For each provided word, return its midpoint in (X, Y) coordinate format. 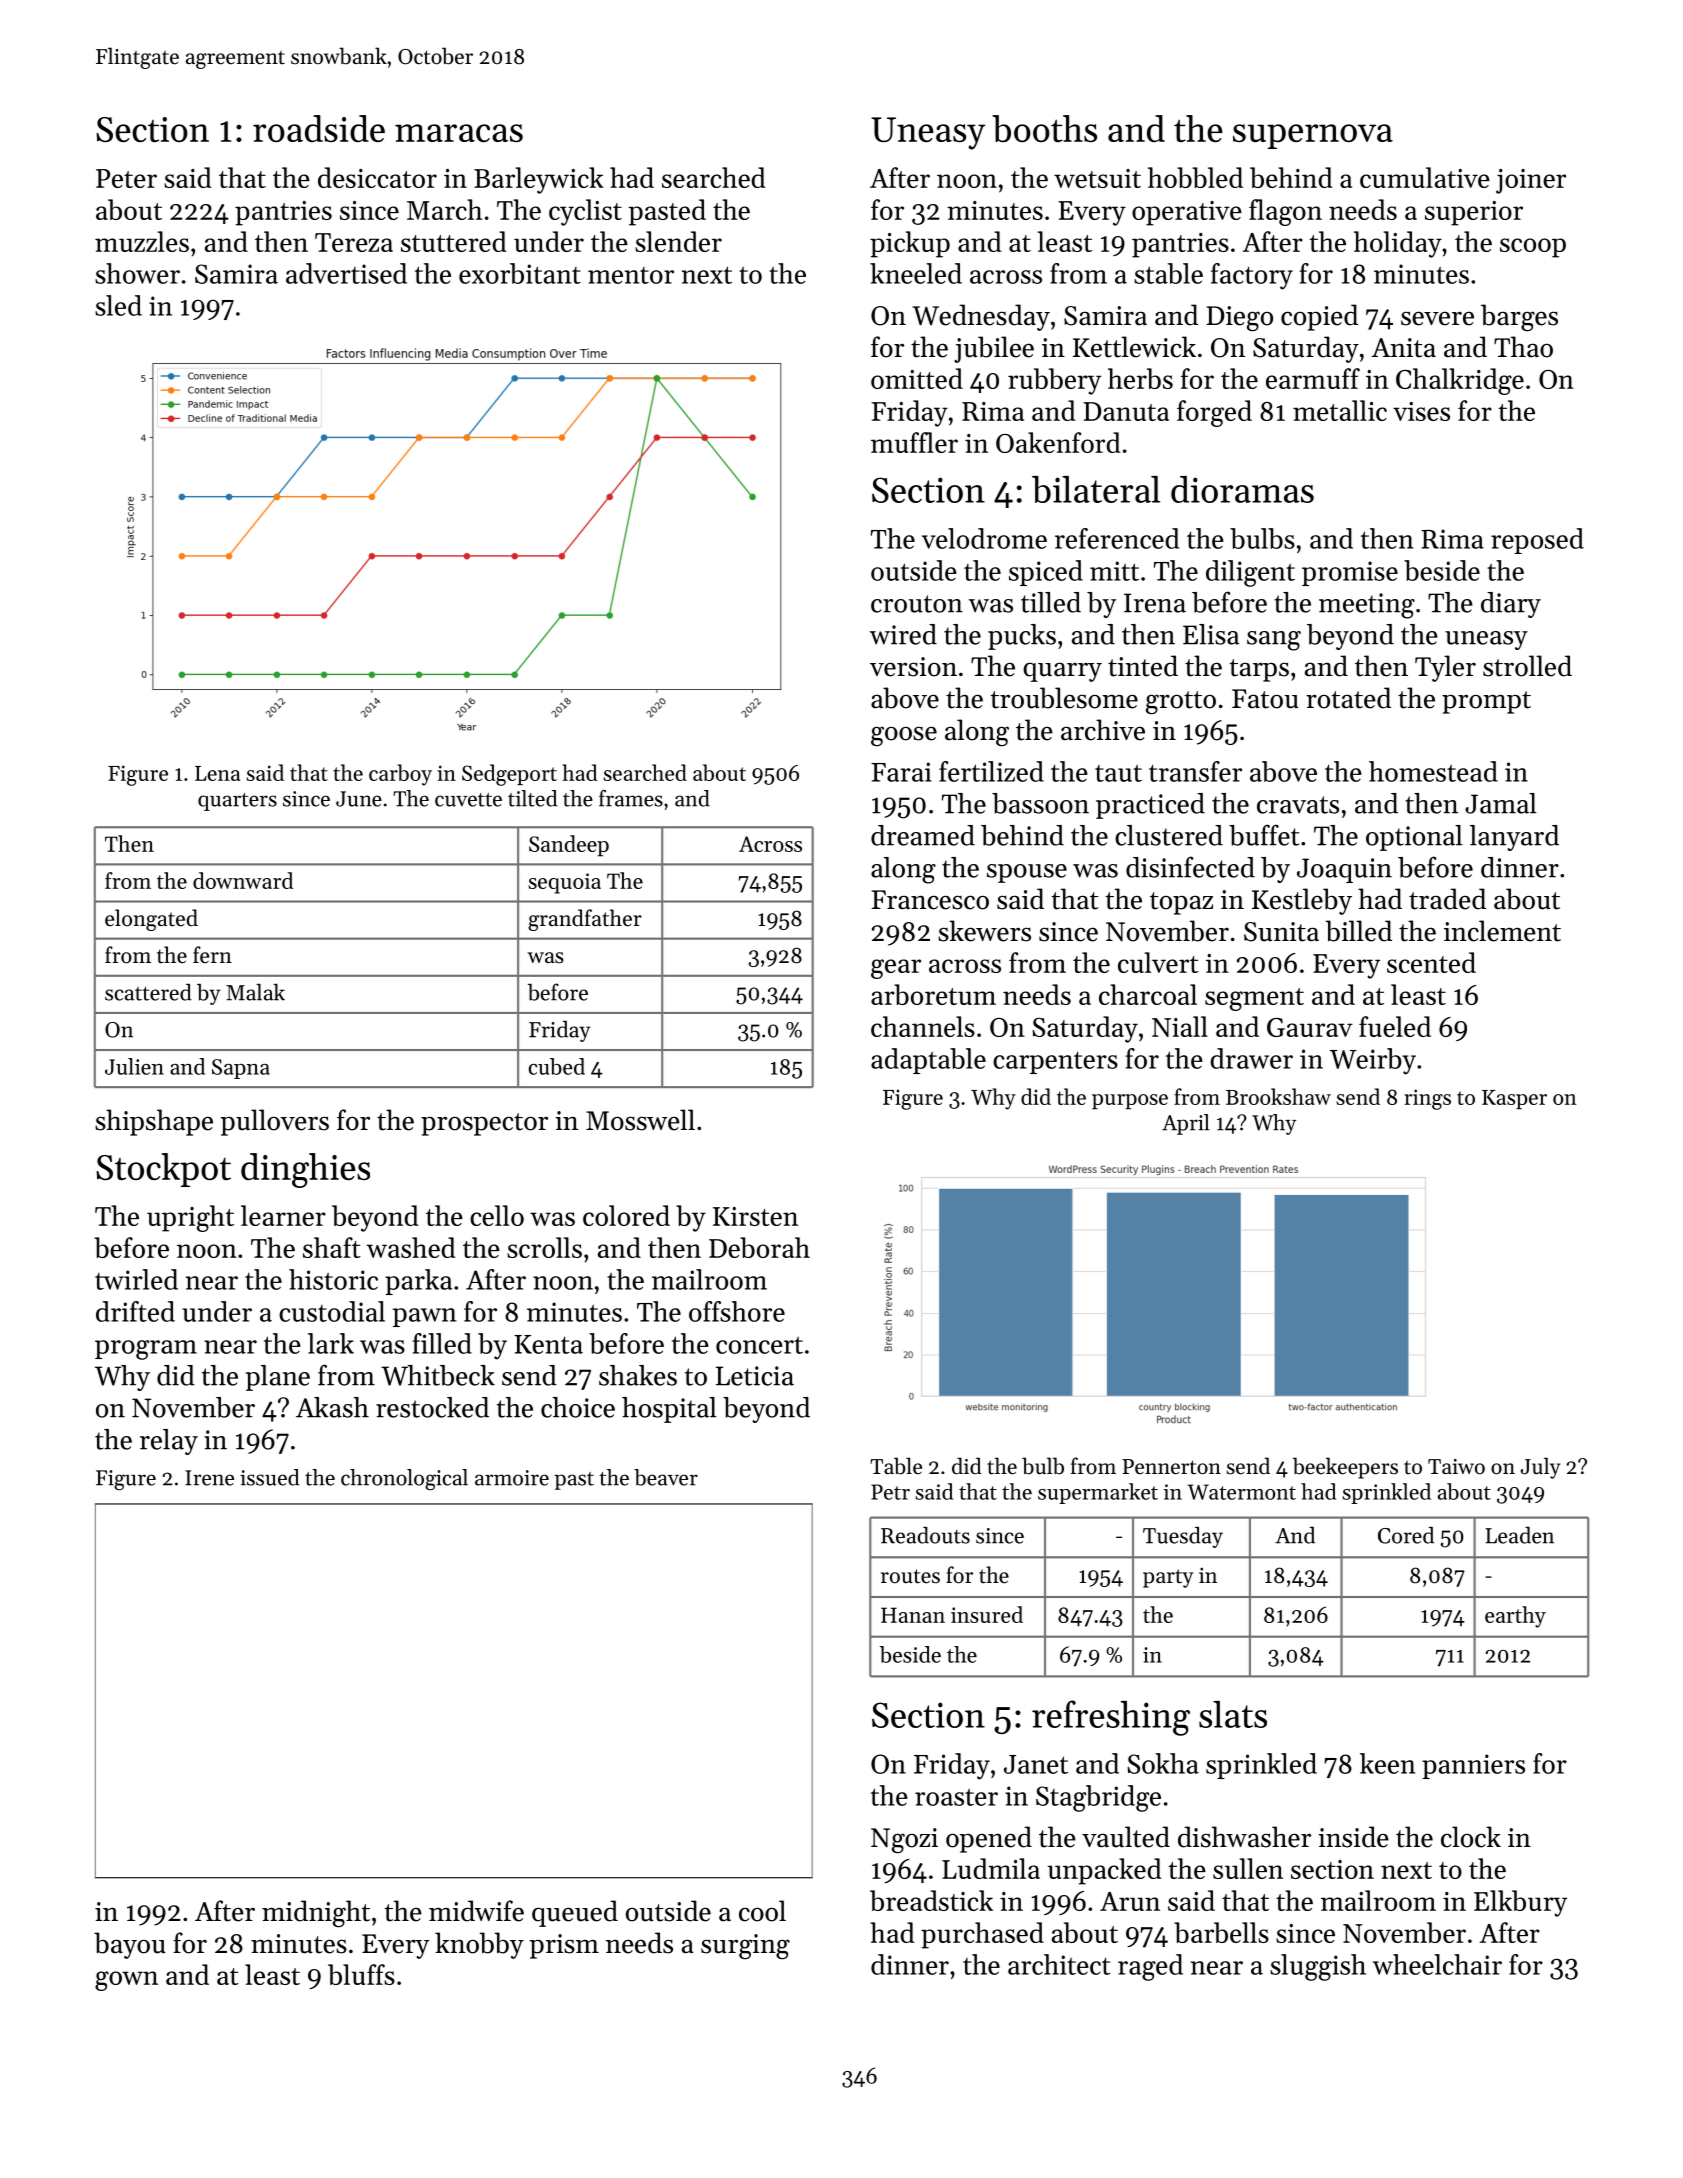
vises (1421, 411)
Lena (217, 773)
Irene (209, 1478)
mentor (631, 275)
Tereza (354, 242)
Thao (1523, 347)
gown (126, 1981)
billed (1359, 931)
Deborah (759, 1247)
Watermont (1241, 1492)
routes (910, 1576)
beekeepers (1345, 1468)
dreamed (923, 835)
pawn (424, 1317)
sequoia (565, 883)
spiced (1046, 573)
